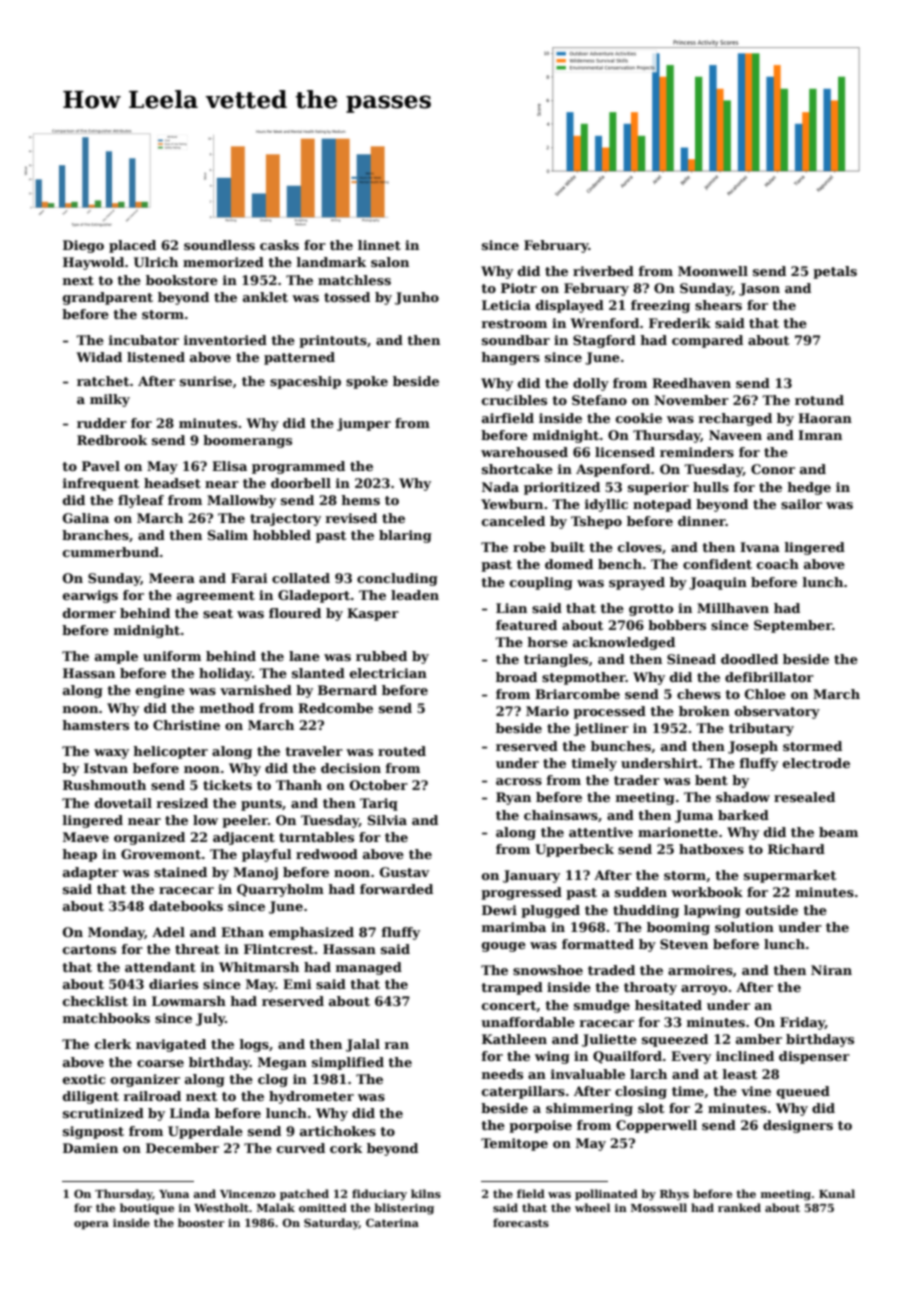  I want to click on infrequent, so click(100, 484).
